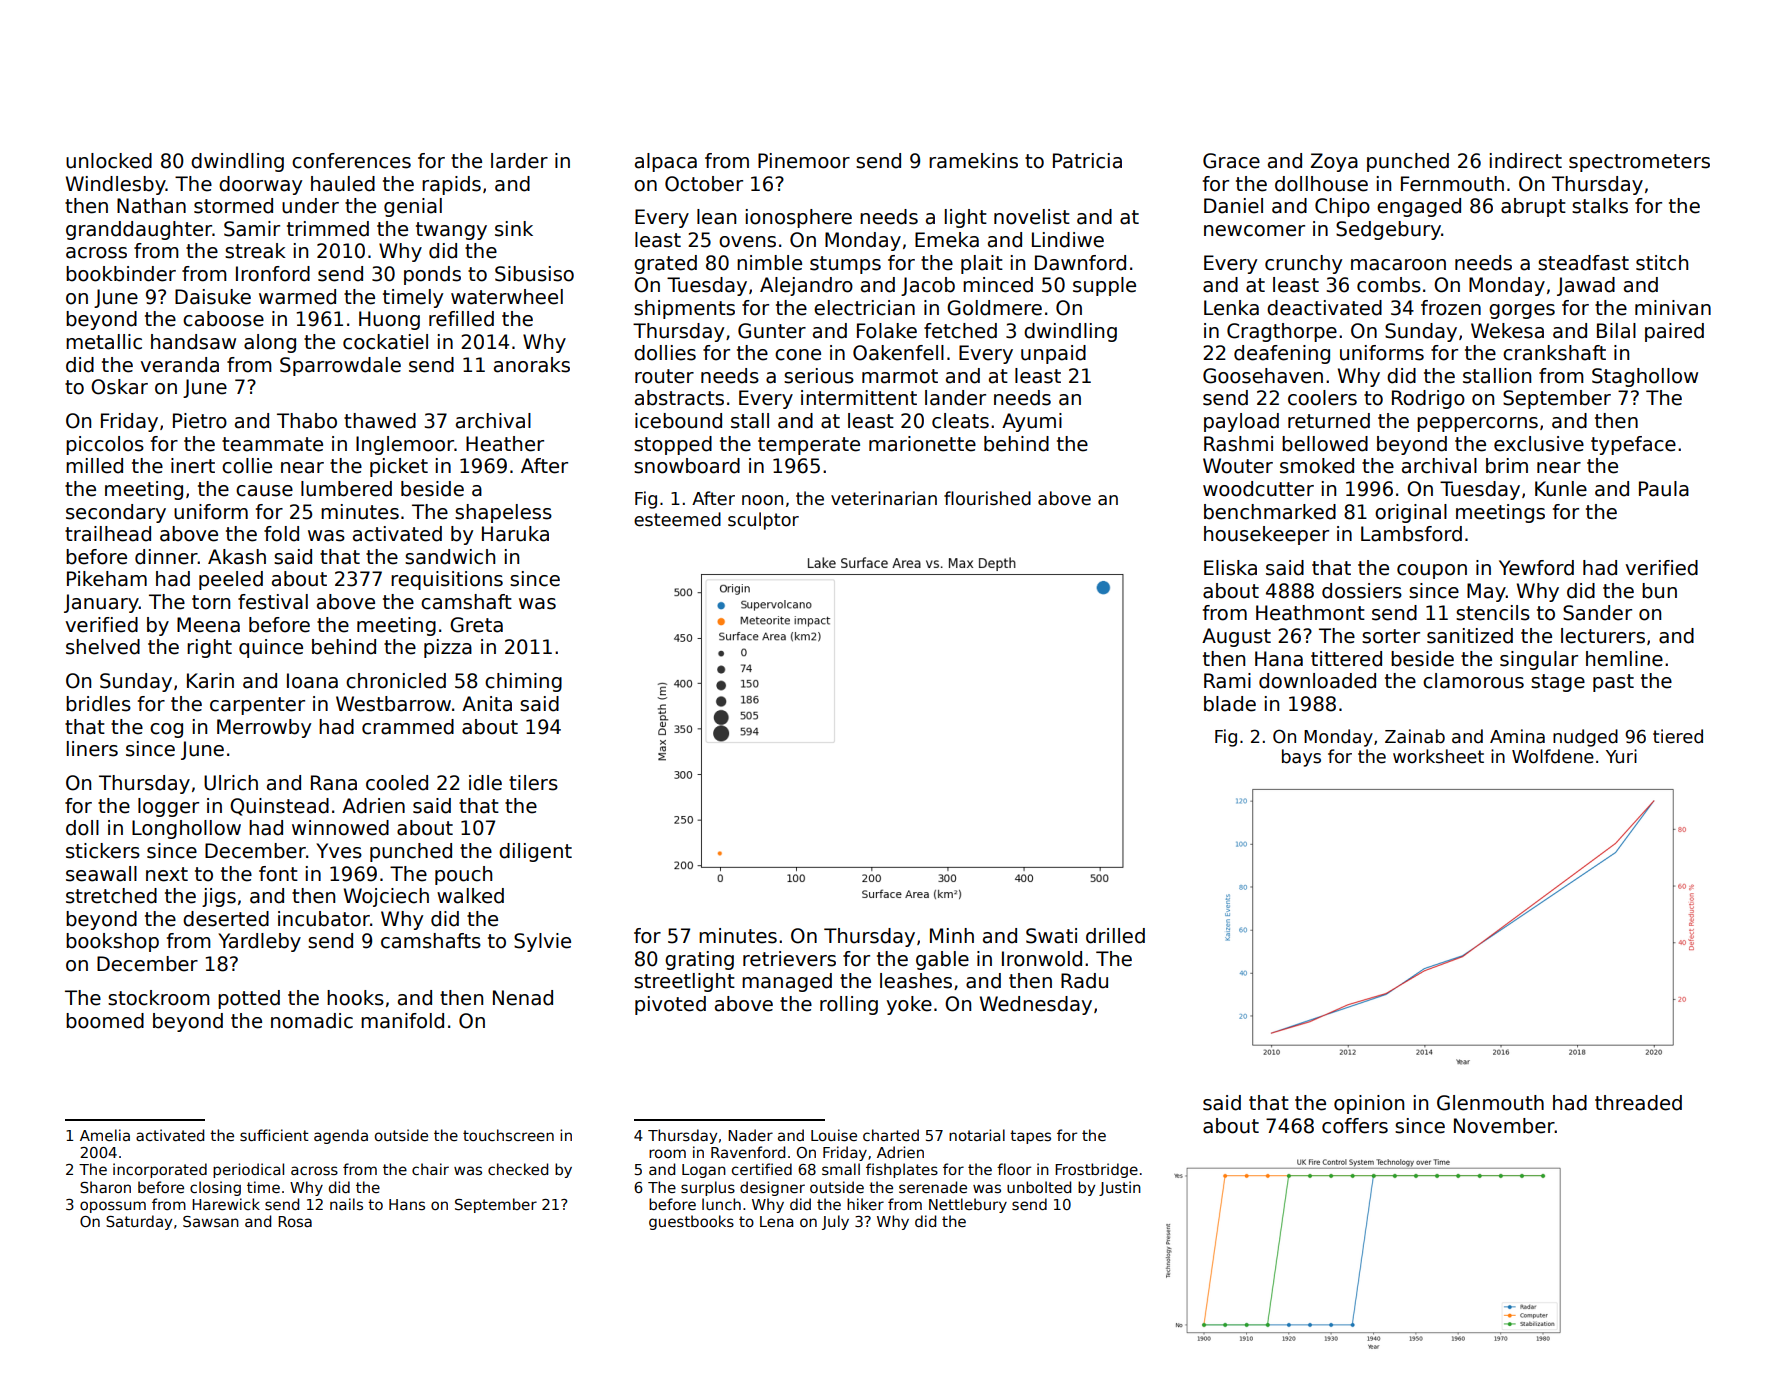 The image size is (1781, 1376). I want to click on ionosphere, so click(799, 218).
